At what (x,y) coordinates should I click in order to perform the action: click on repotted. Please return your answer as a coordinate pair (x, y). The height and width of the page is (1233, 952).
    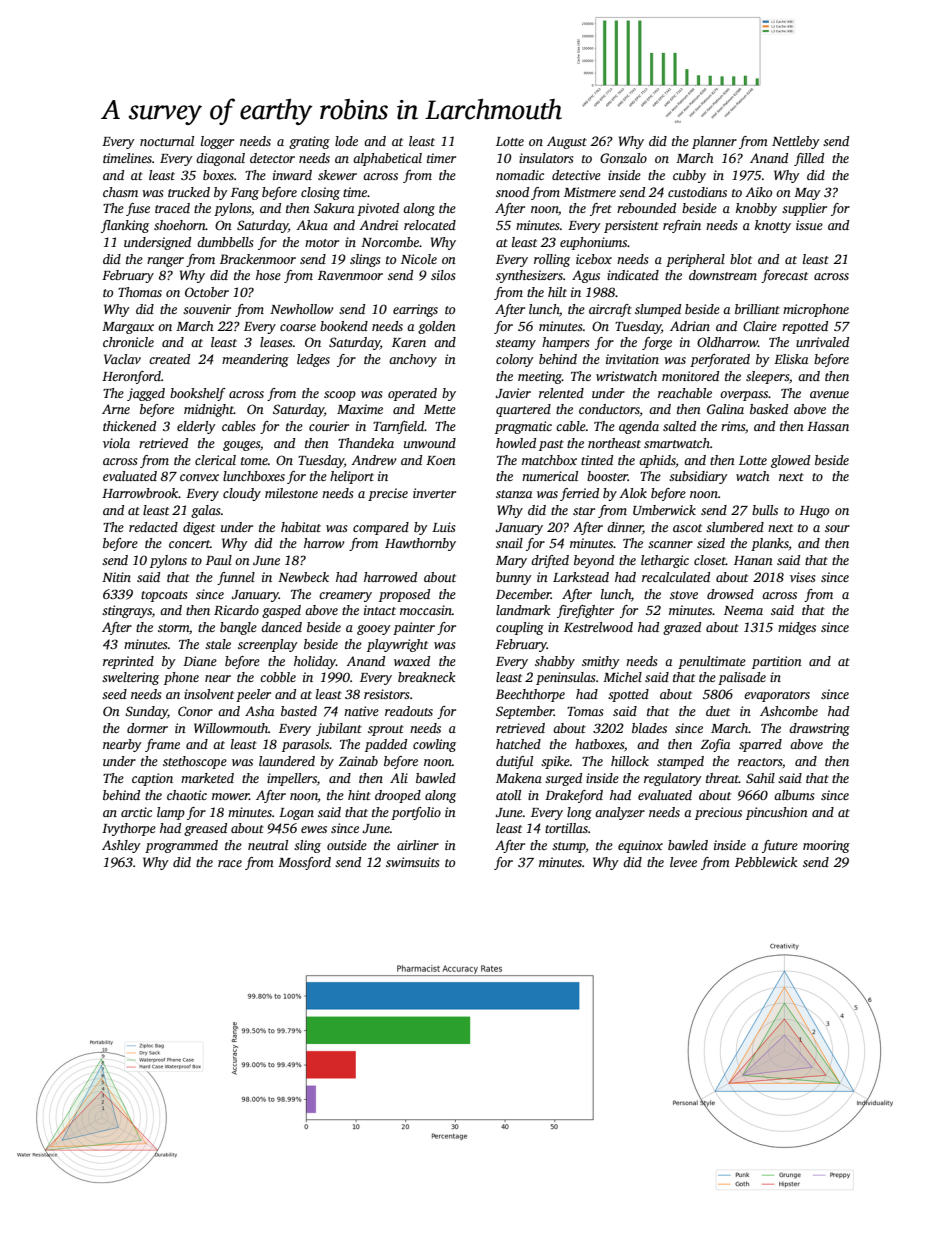
    Looking at the image, I should click on (805, 327).
